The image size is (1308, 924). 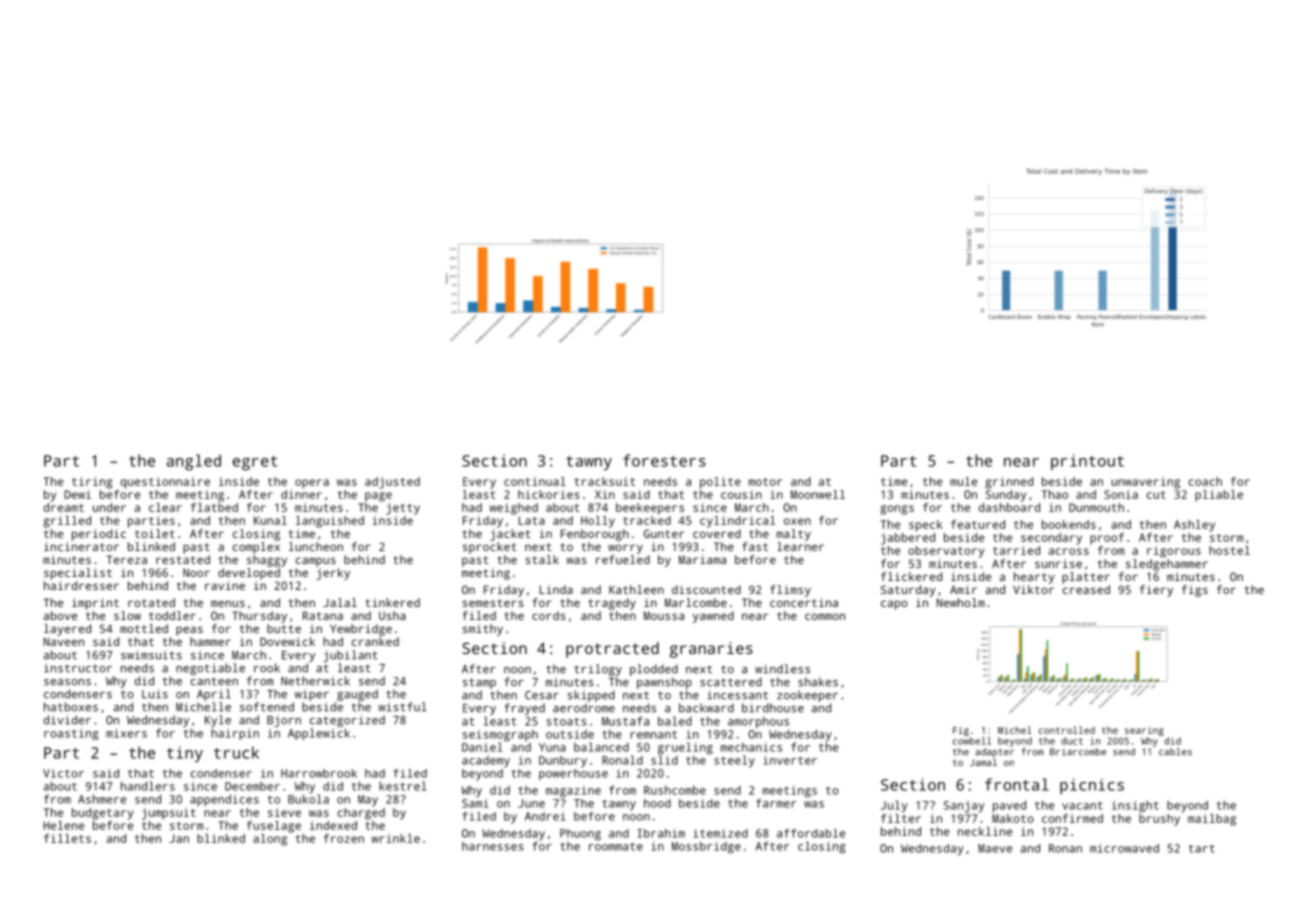 I want to click on pawnshop, so click(x=664, y=683).
